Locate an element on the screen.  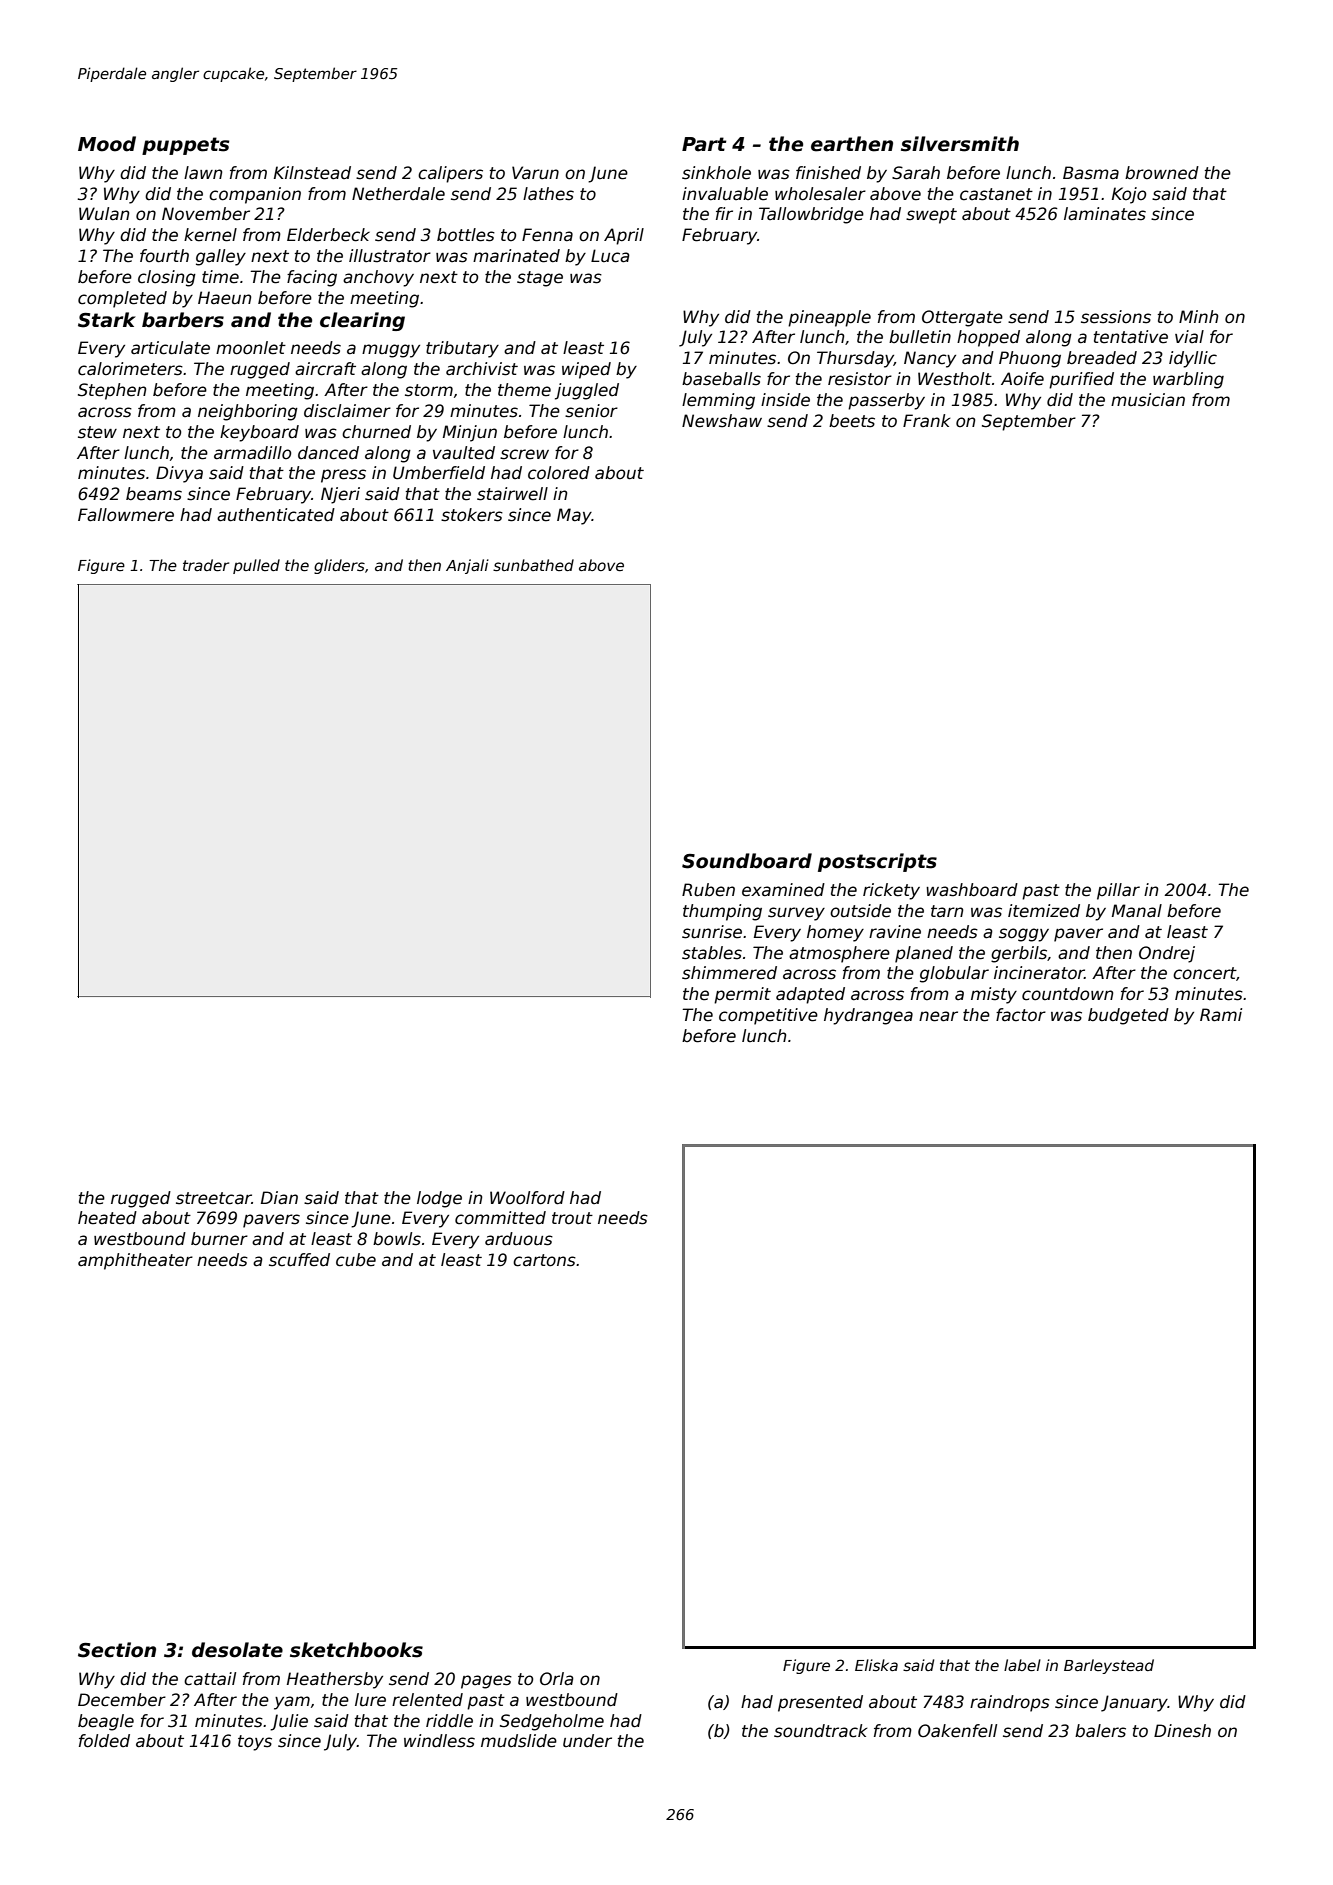
trout is located at coordinates (572, 1218).
